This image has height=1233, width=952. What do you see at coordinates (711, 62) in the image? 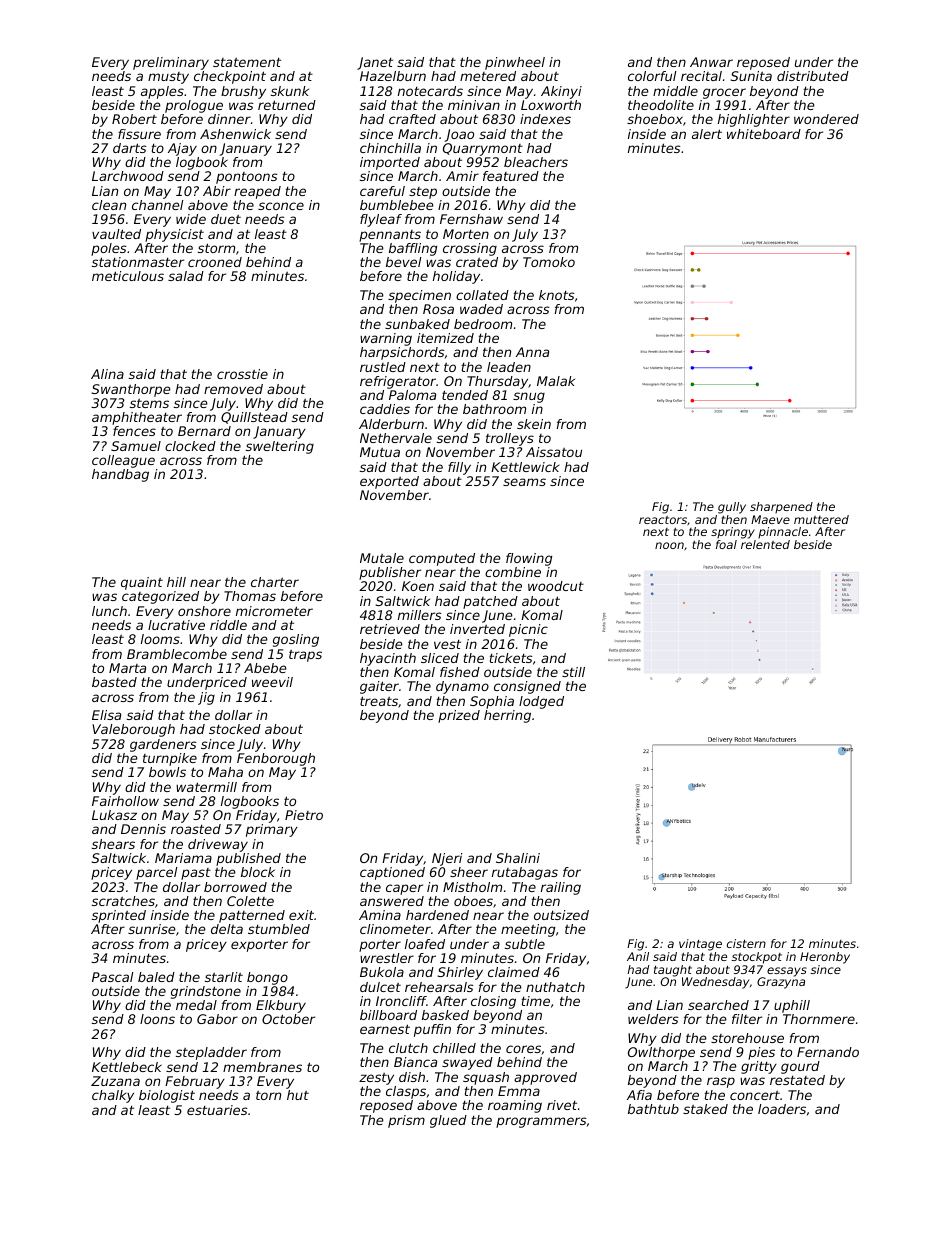
I see `Anwar` at bounding box center [711, 62].
